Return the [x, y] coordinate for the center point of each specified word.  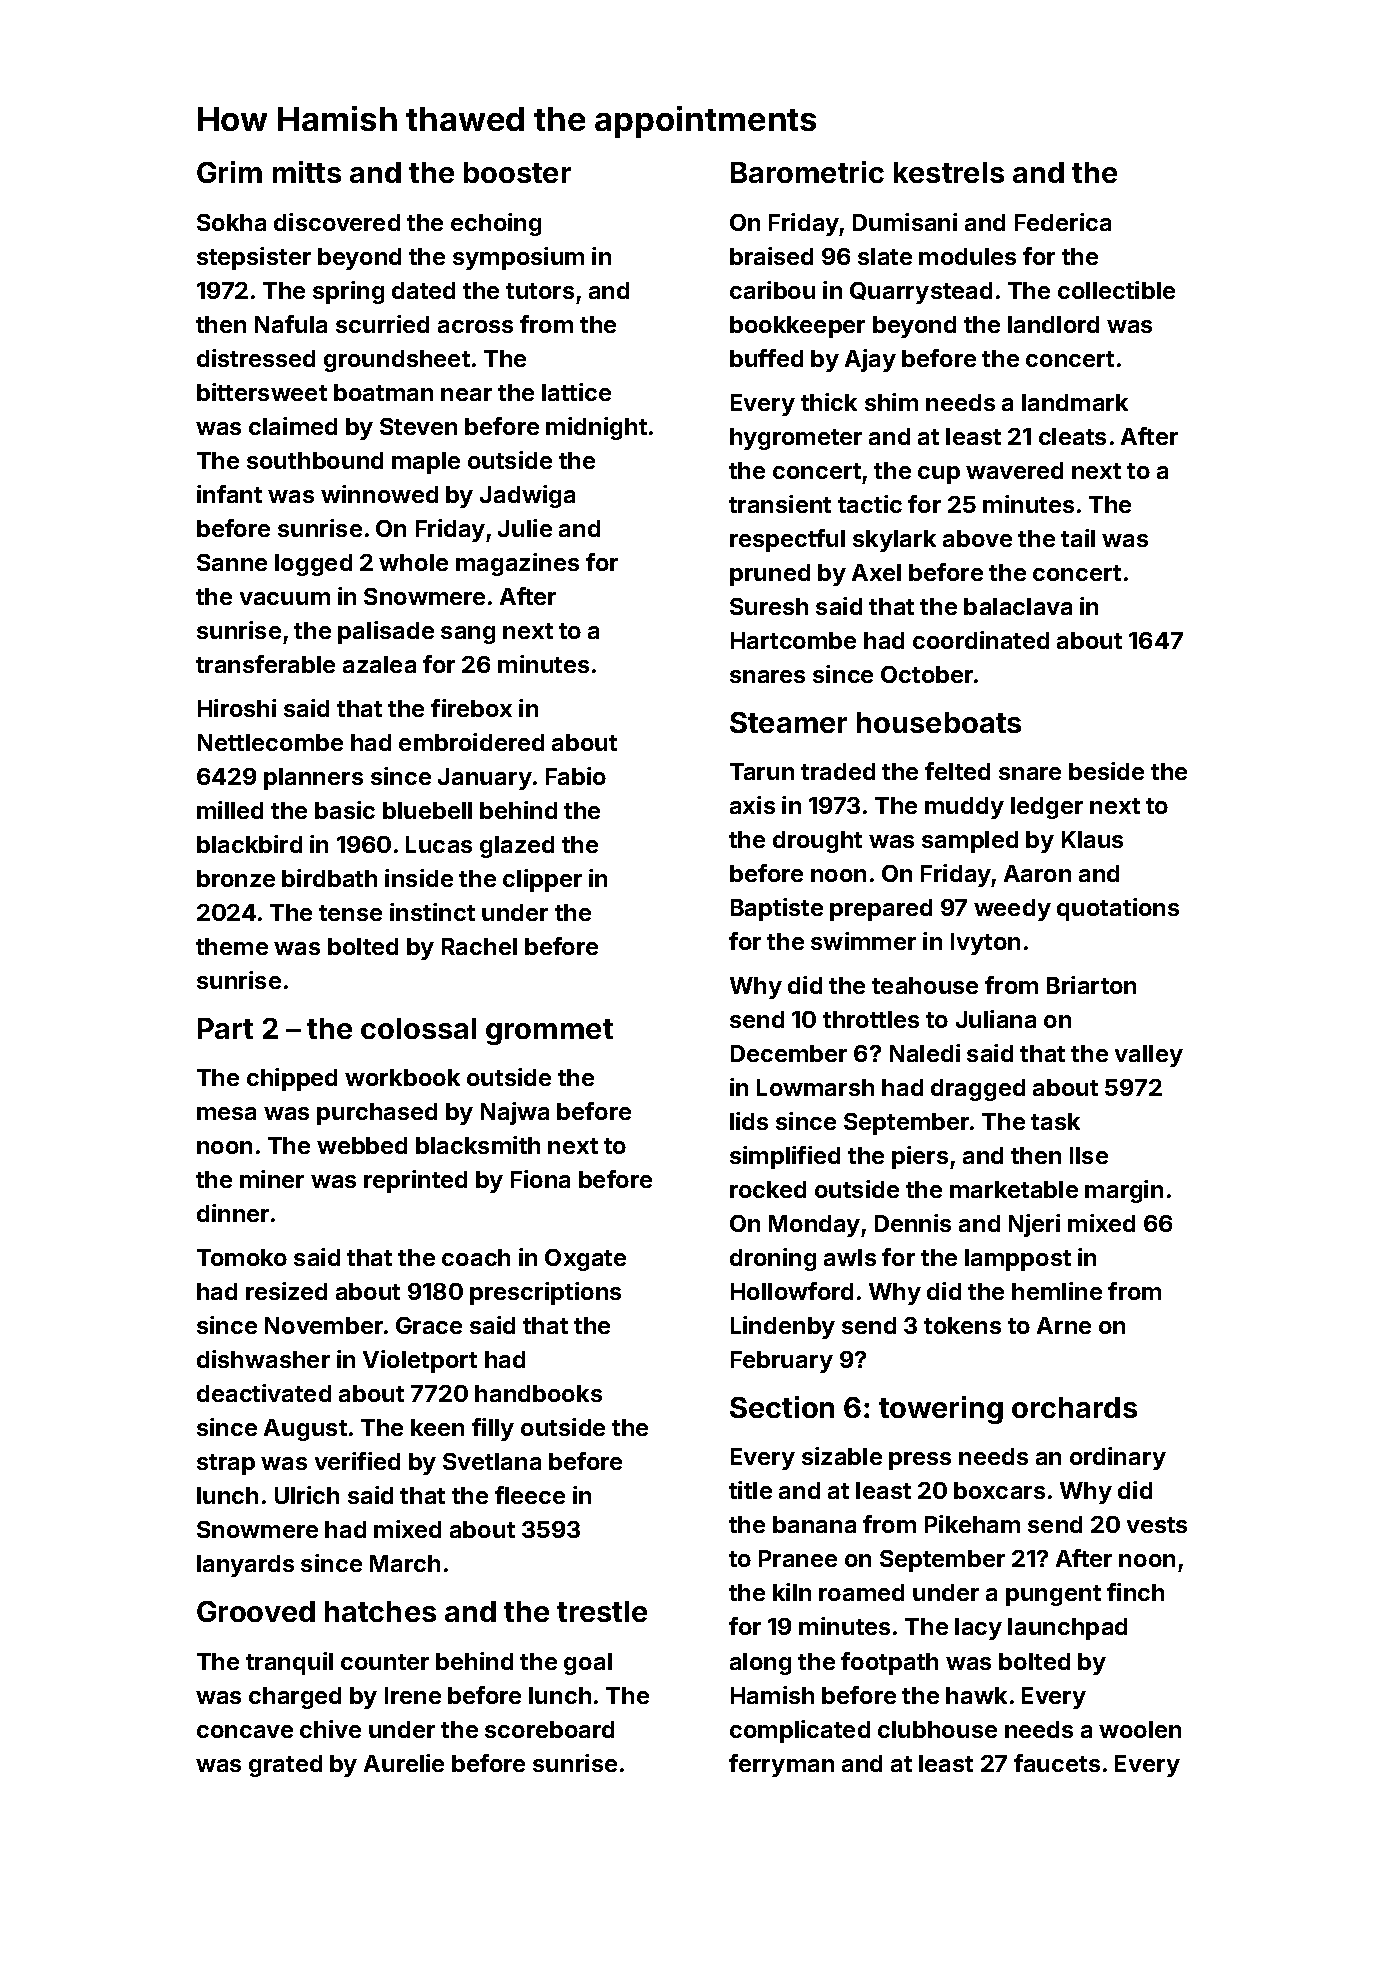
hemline [1057, 1291]
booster [517, 172]
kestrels [949, 172]
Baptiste [777, 909]
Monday [814, 1226]
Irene [413, 1695]
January [485, 779]
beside [1106, 771]
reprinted [415, 1181]
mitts [307, 172]
